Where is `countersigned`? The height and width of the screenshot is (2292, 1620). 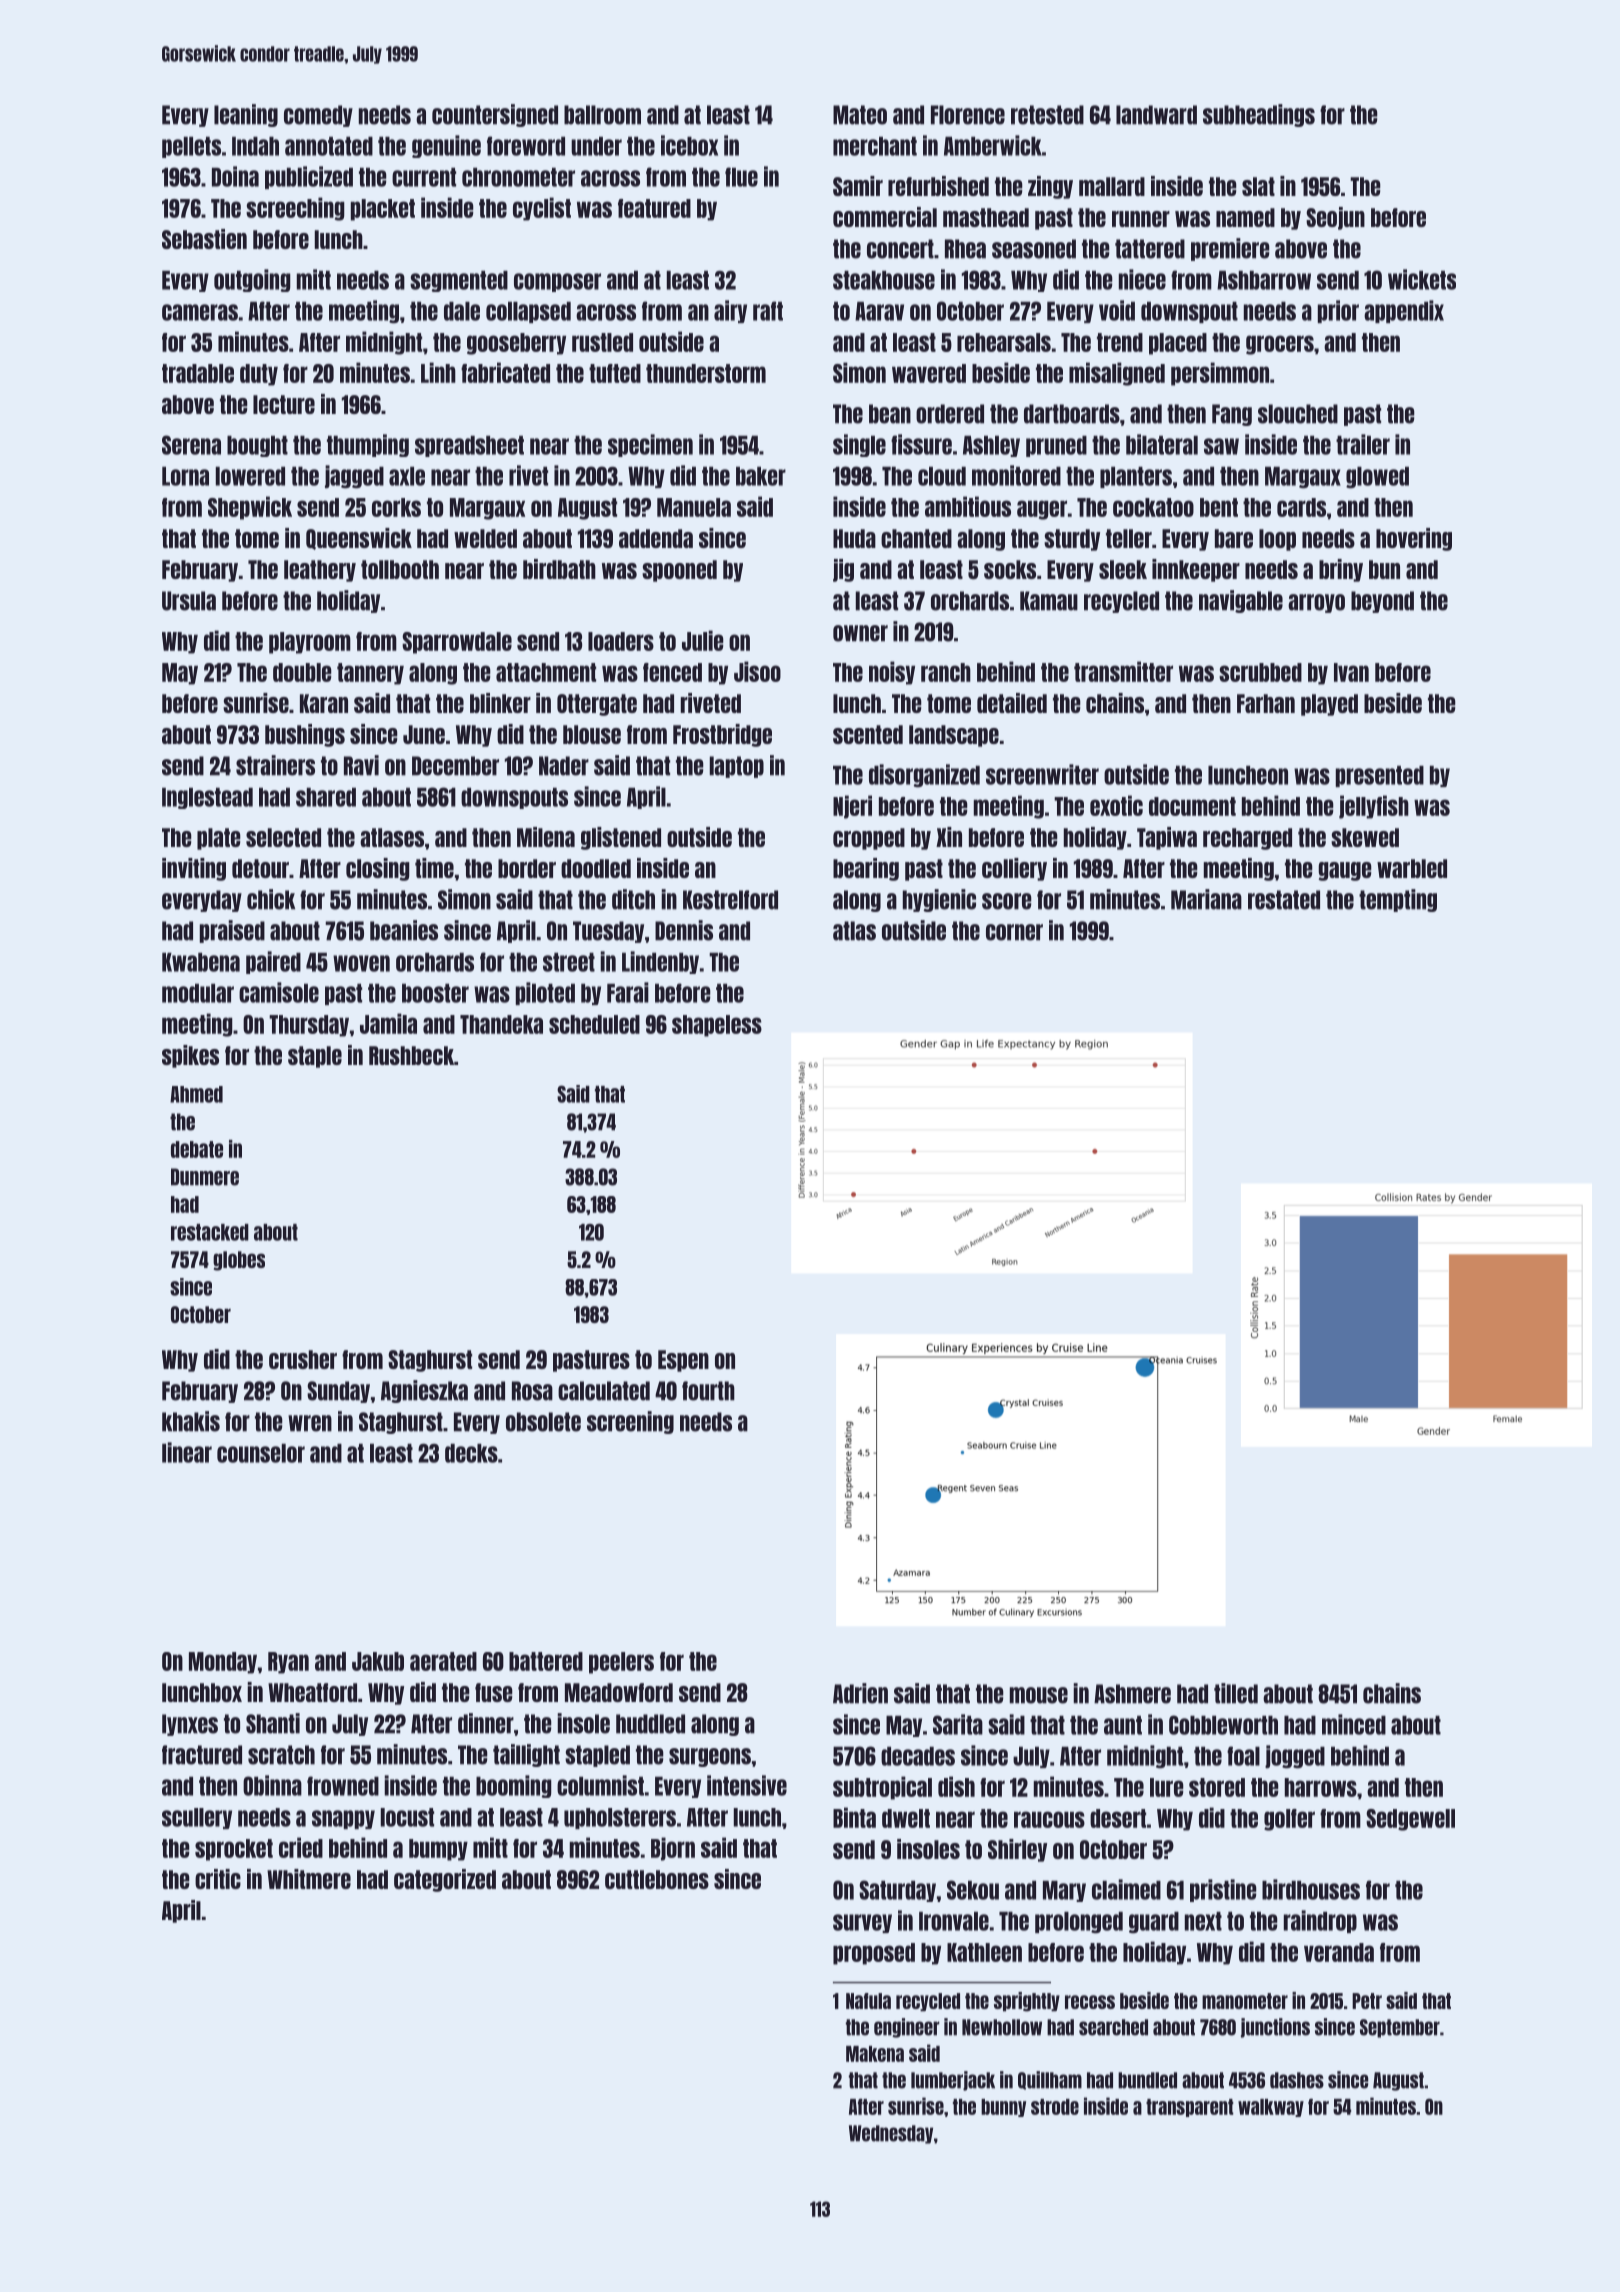
countersigned is located at coordinates (495, 115).
